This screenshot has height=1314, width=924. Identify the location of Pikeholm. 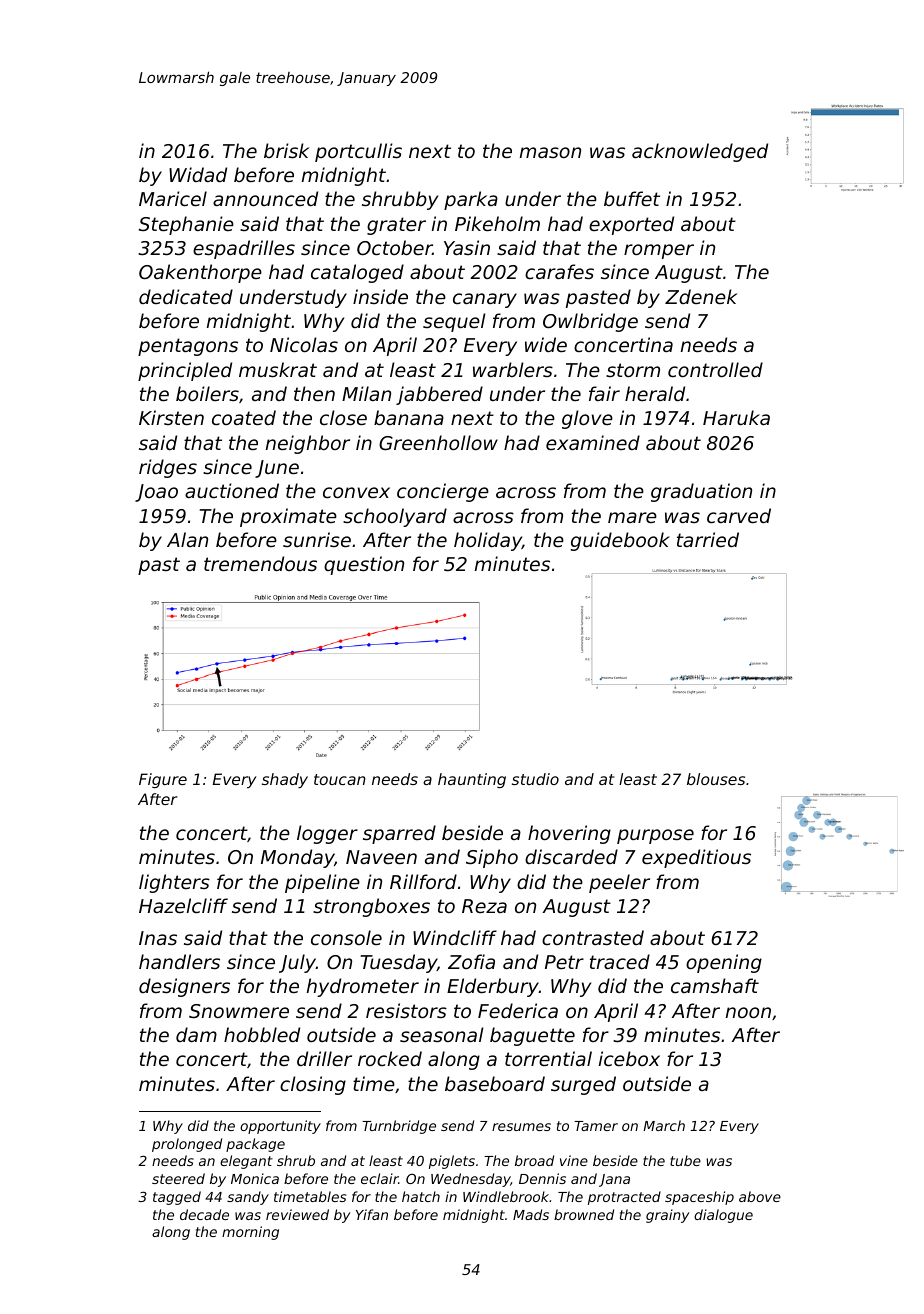
(497, 223).
